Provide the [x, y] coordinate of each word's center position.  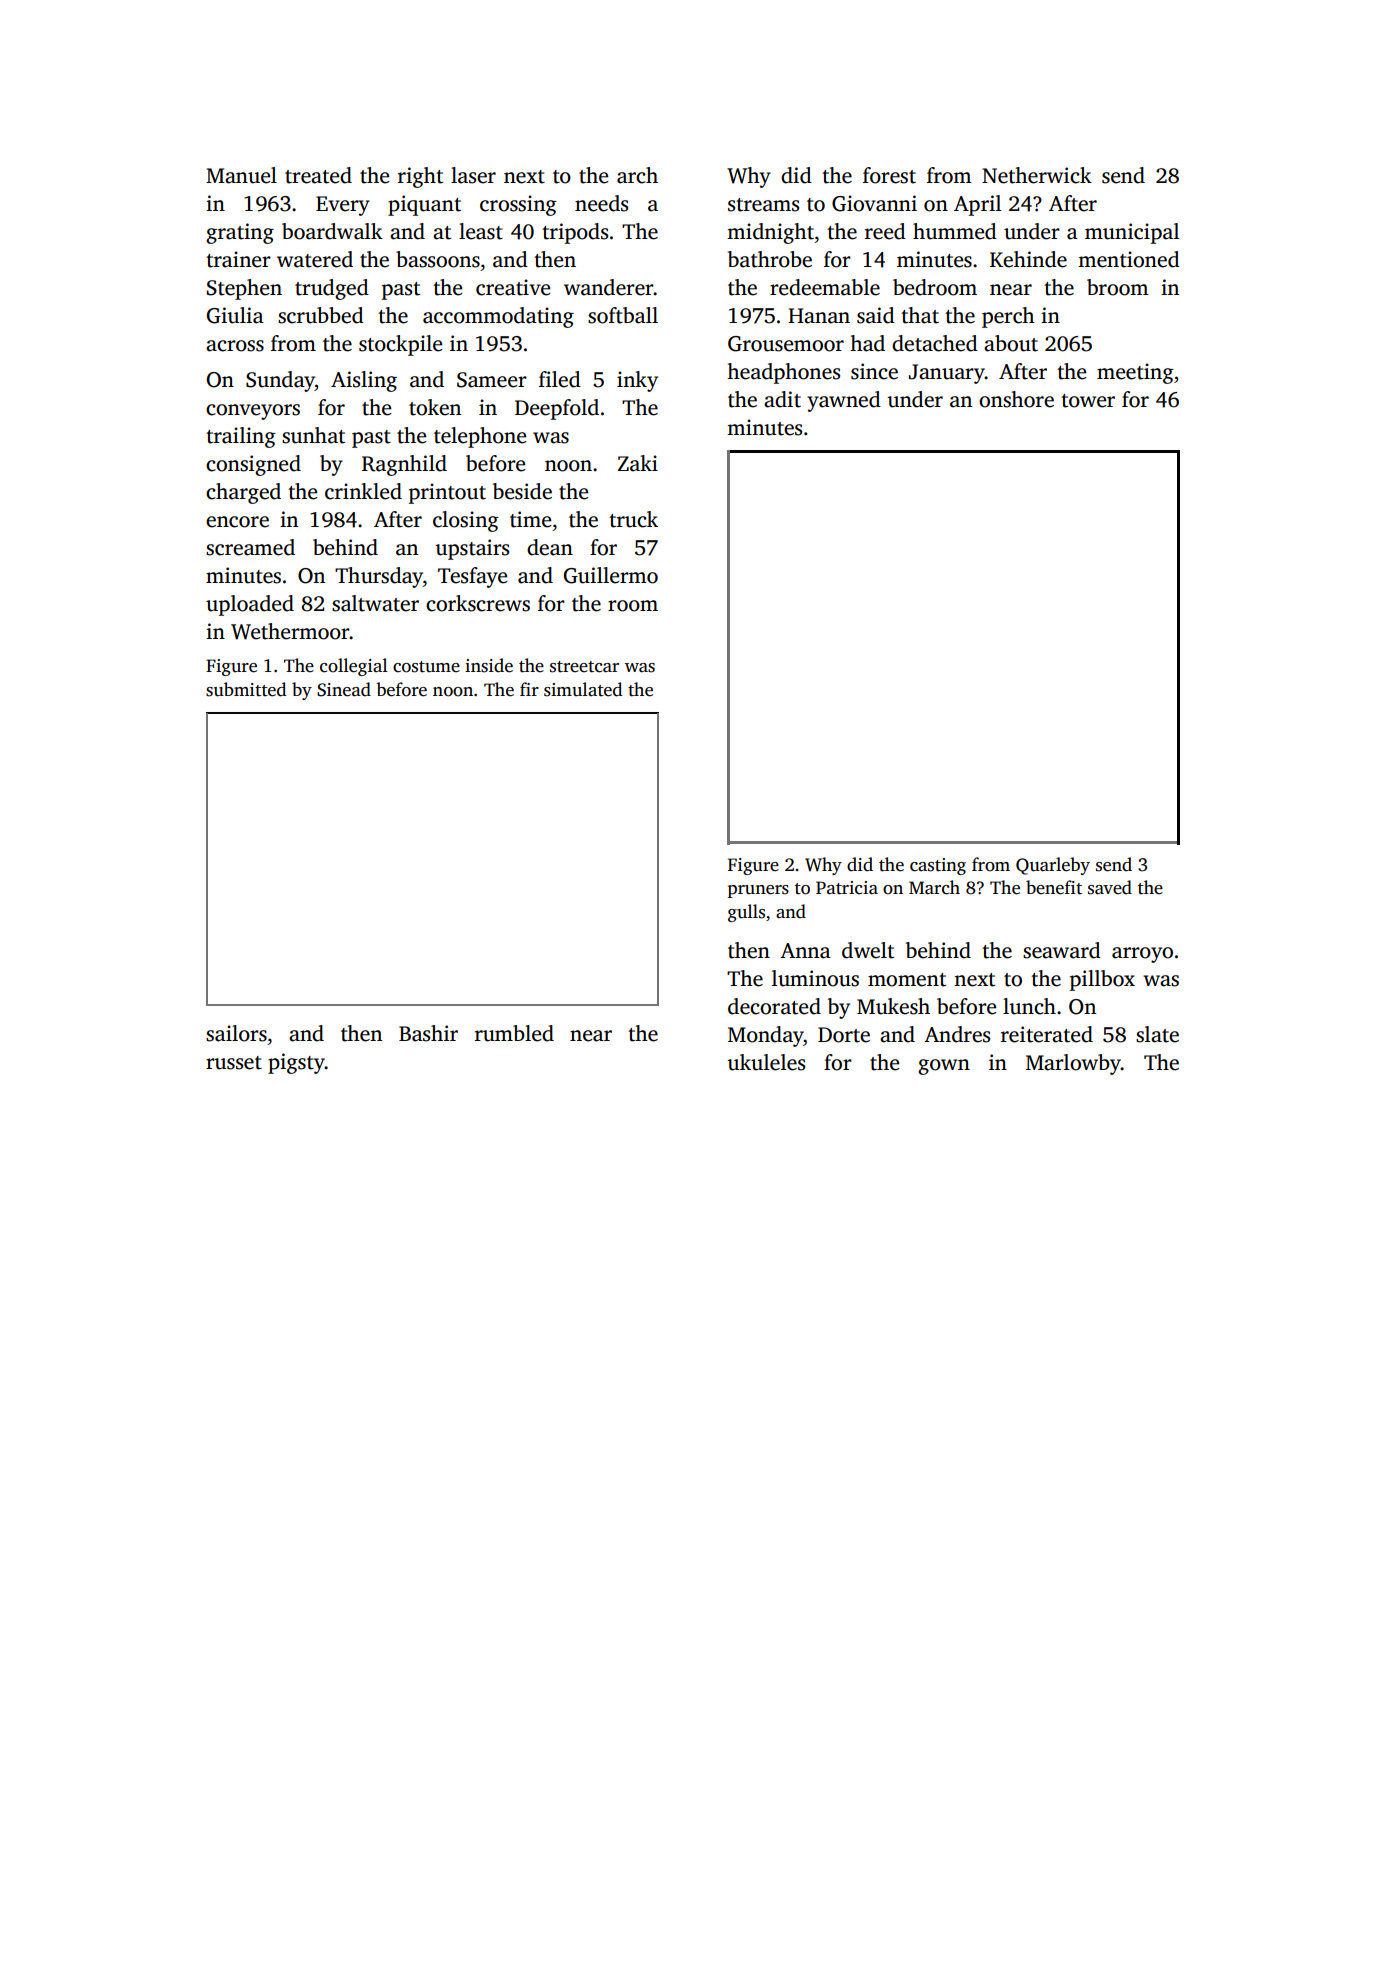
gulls [746, 913]
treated [318, 175]
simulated [583, 689]
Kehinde [1028, 259]
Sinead [344, 689]
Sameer [492, 380]
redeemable [825, 287]
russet [234, 1063]
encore [237, 522]
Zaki [638, 463]
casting [938, 866]
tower [1088, 401]
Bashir [428, 1033]
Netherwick [1037, 175]
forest [889, 175]
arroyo [1142, 955]
